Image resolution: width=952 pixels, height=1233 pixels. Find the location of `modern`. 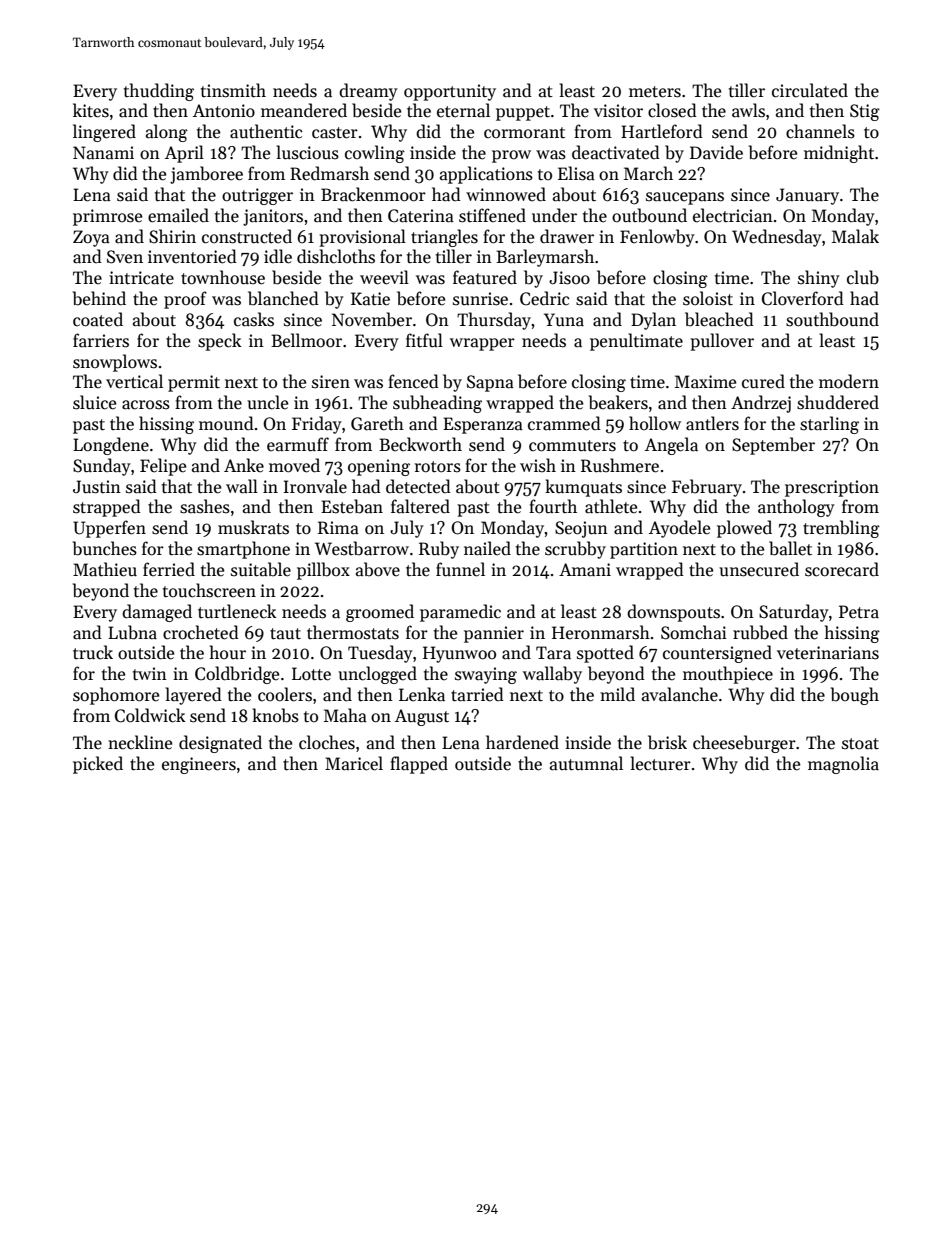

modern is located at coordinates (849, 381).
